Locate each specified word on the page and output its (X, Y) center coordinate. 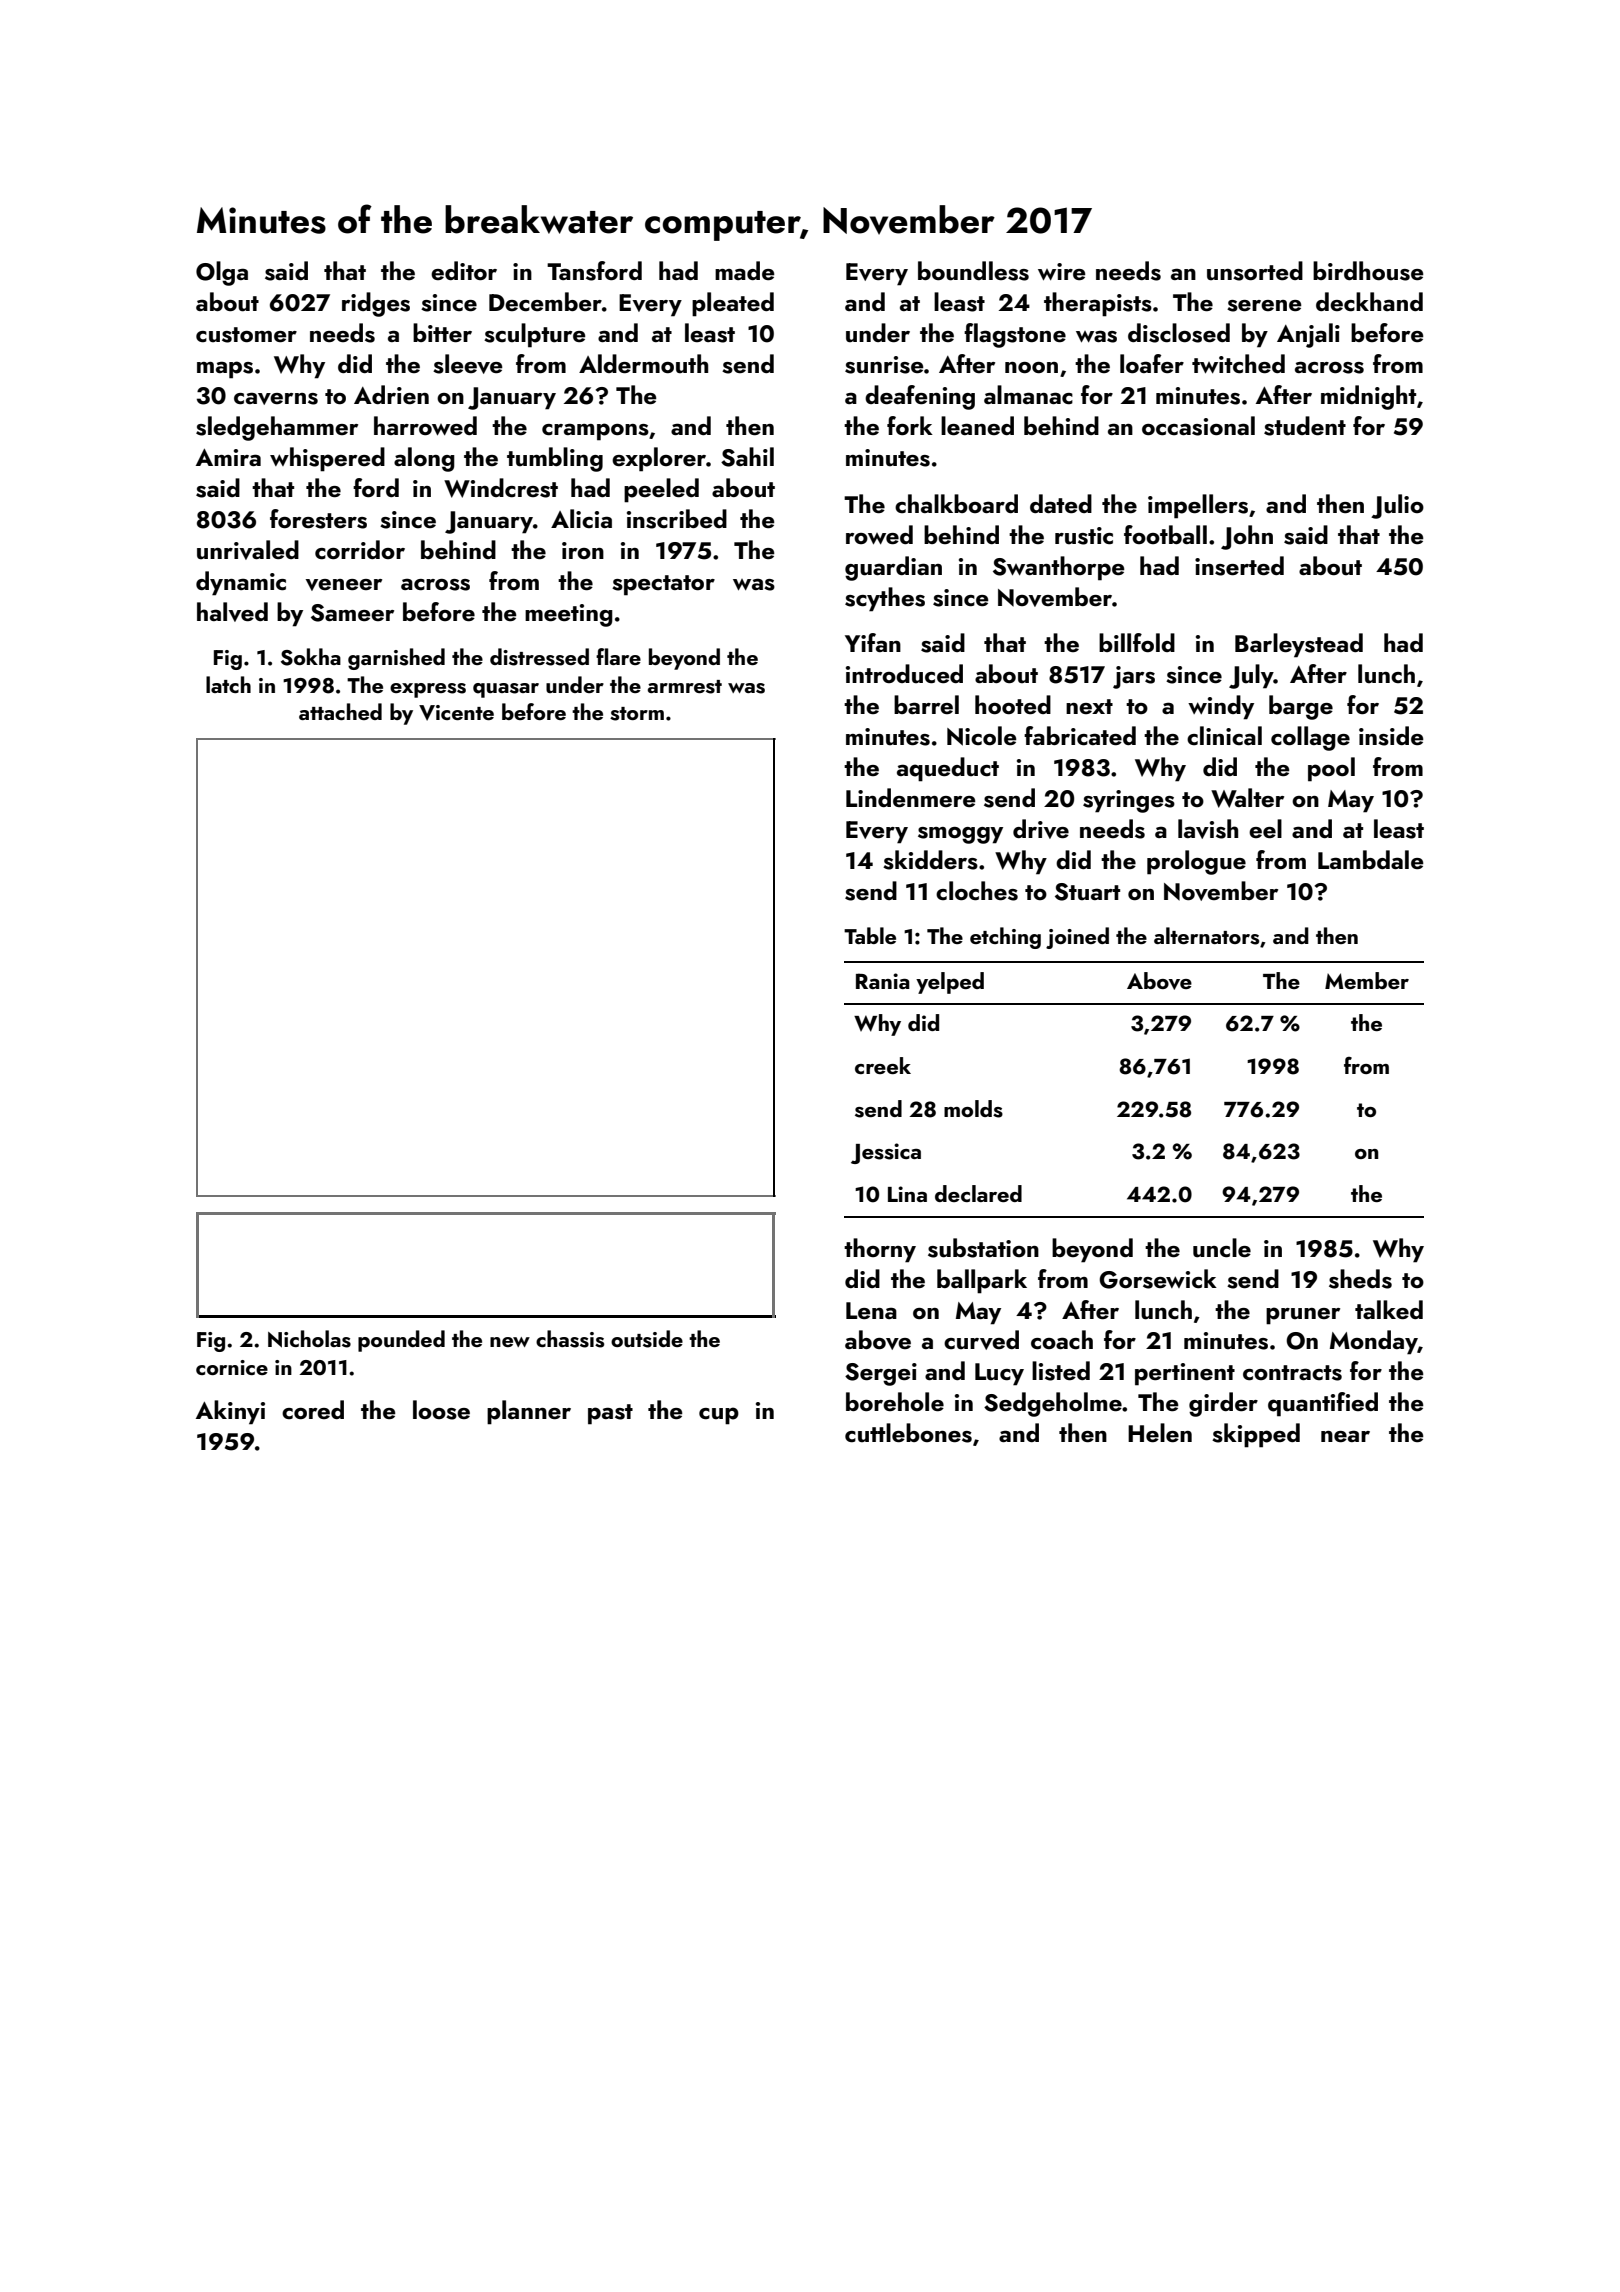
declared (978, 1193)
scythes (885, 599)
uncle (1222, 1248)
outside (647, 1339)
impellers (1198, 506)
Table (870, 935)
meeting (569, 615)
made (745, 270)
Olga (222, 273)
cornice (232, 1367)
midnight (1368, 397)
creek (883, 1065)
